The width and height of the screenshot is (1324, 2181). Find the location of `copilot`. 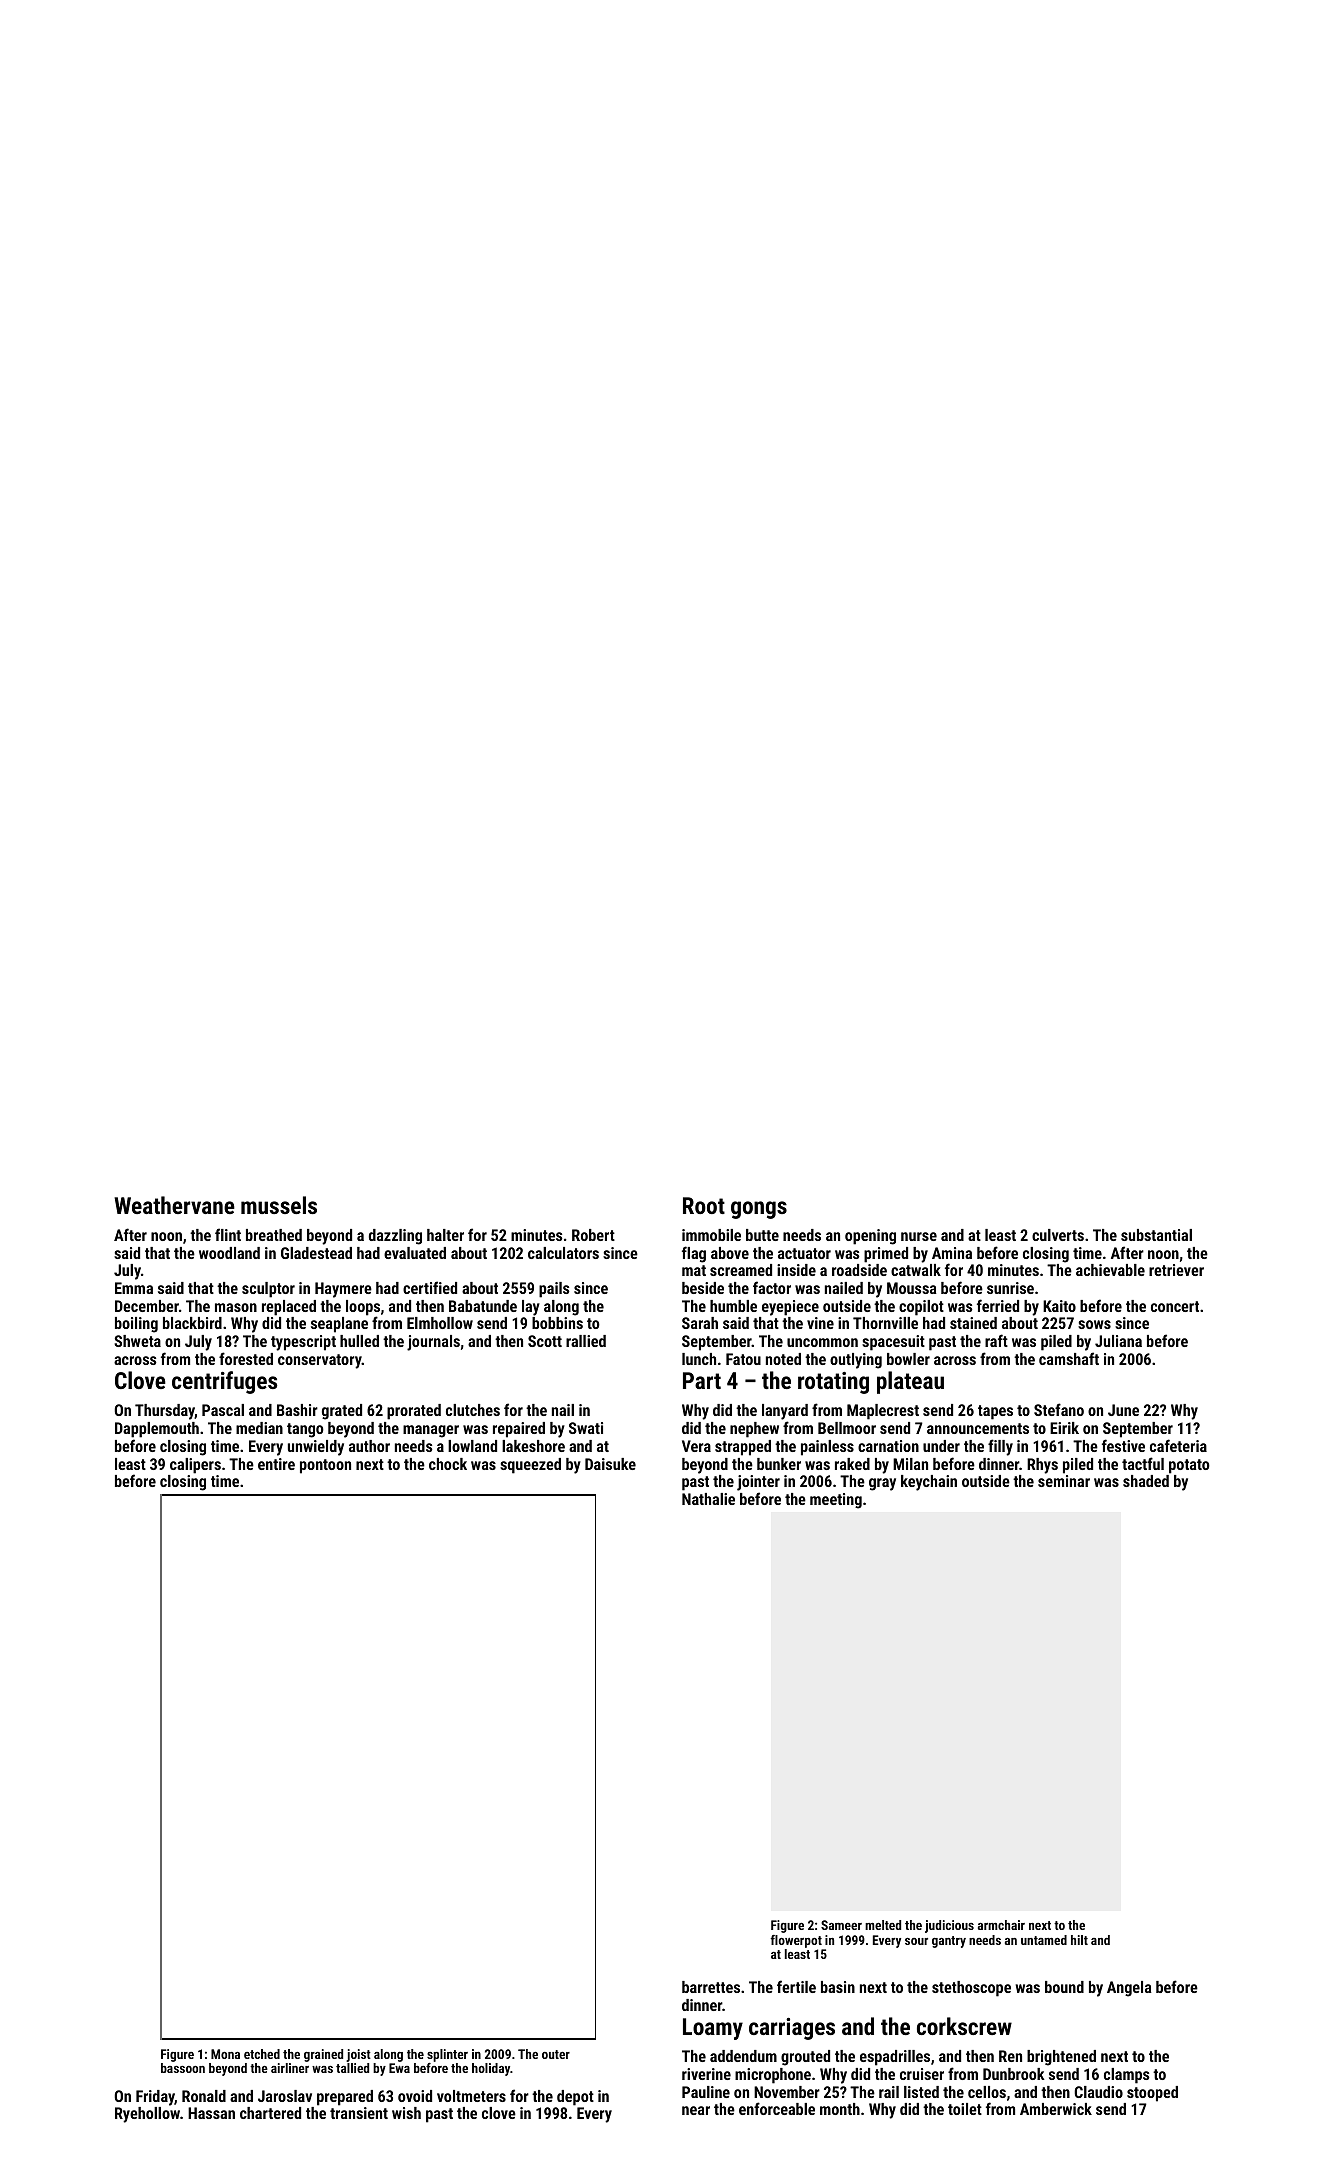

copilot is located at coordinates (921, 1308).
